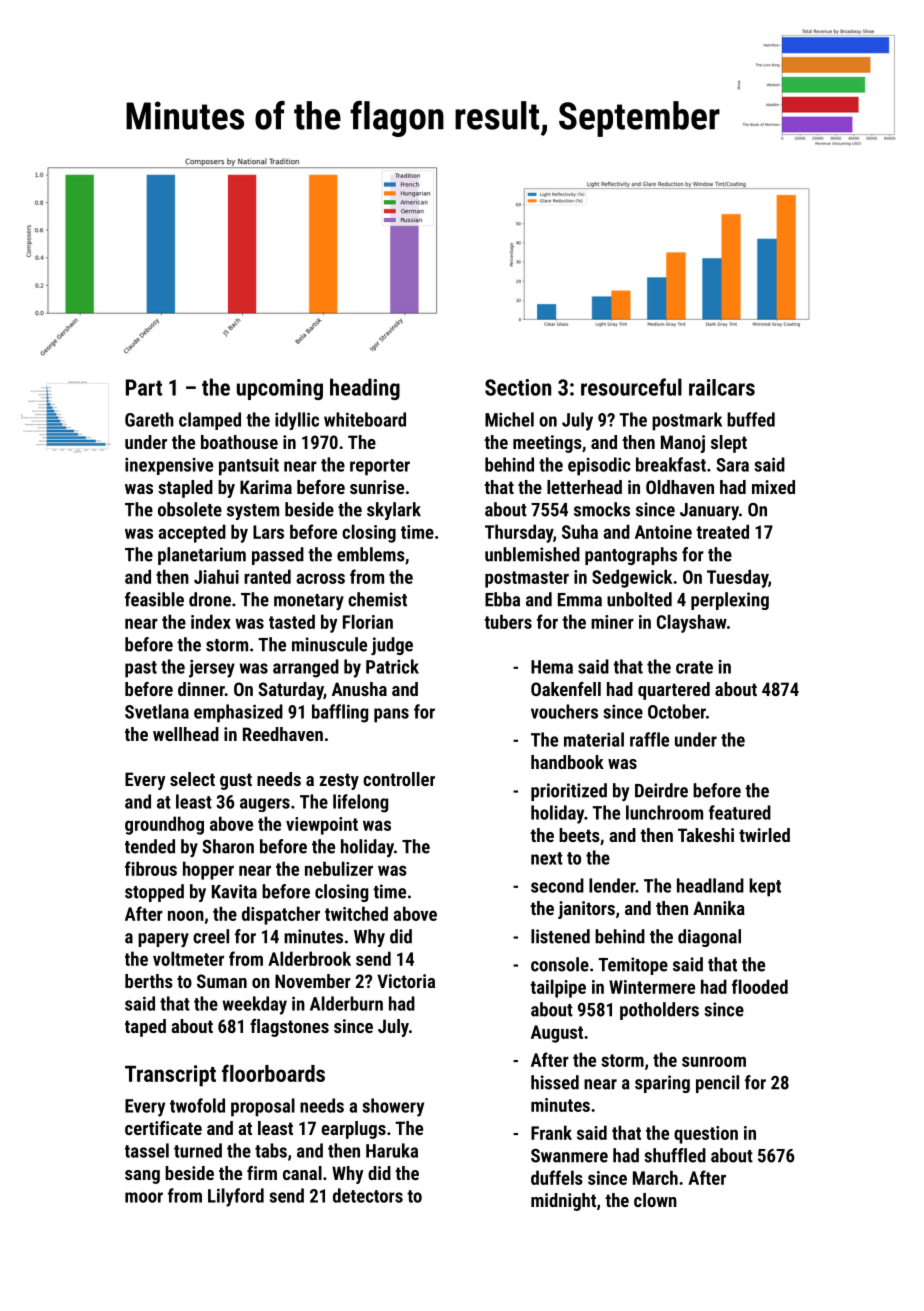 The image size is (924, 1311). Describe the element at coordinates (144, 387) in the image. I see `Part` at that location.
